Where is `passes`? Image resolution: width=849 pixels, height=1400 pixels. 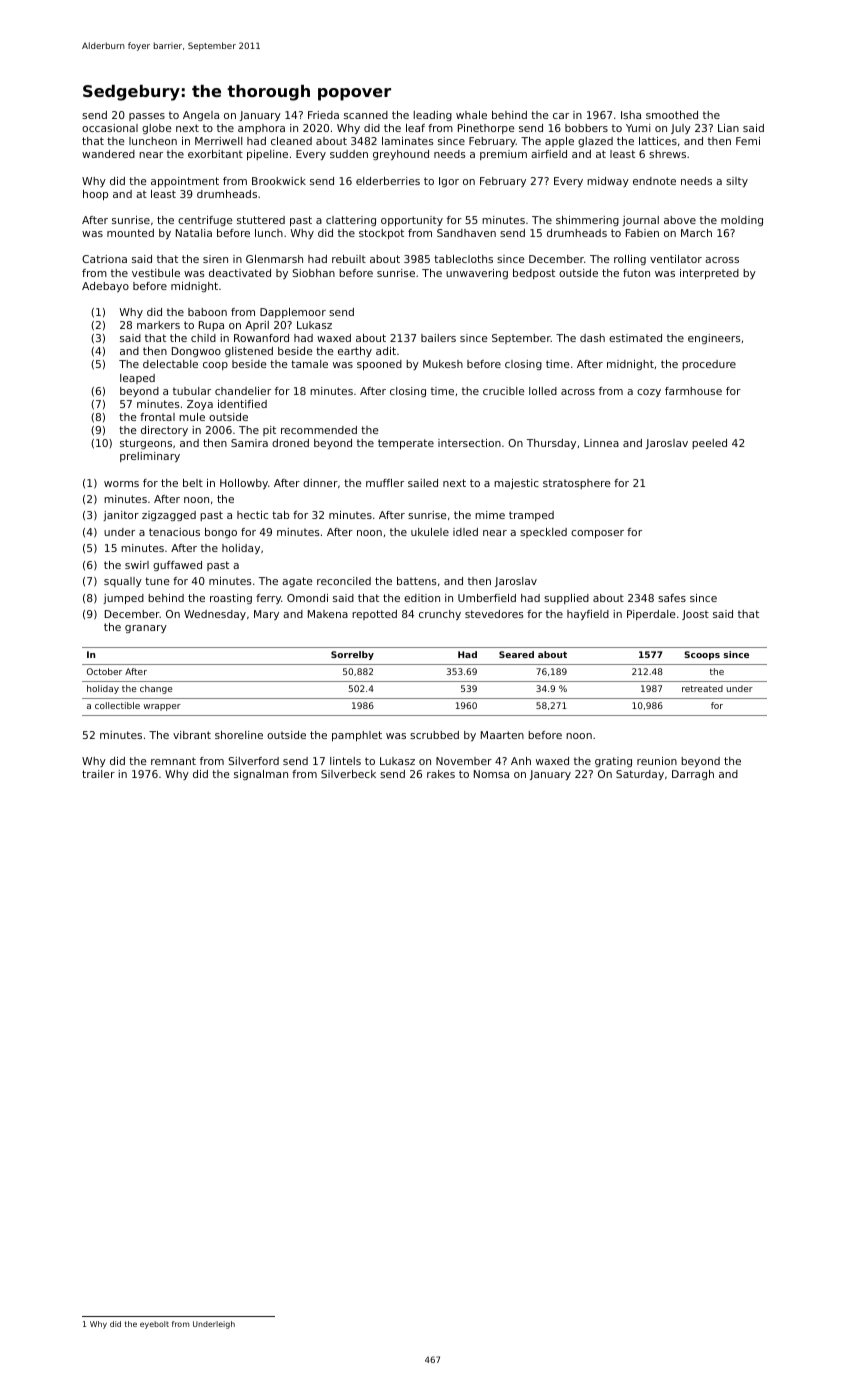 passes is located at coordinates (147, 117).
